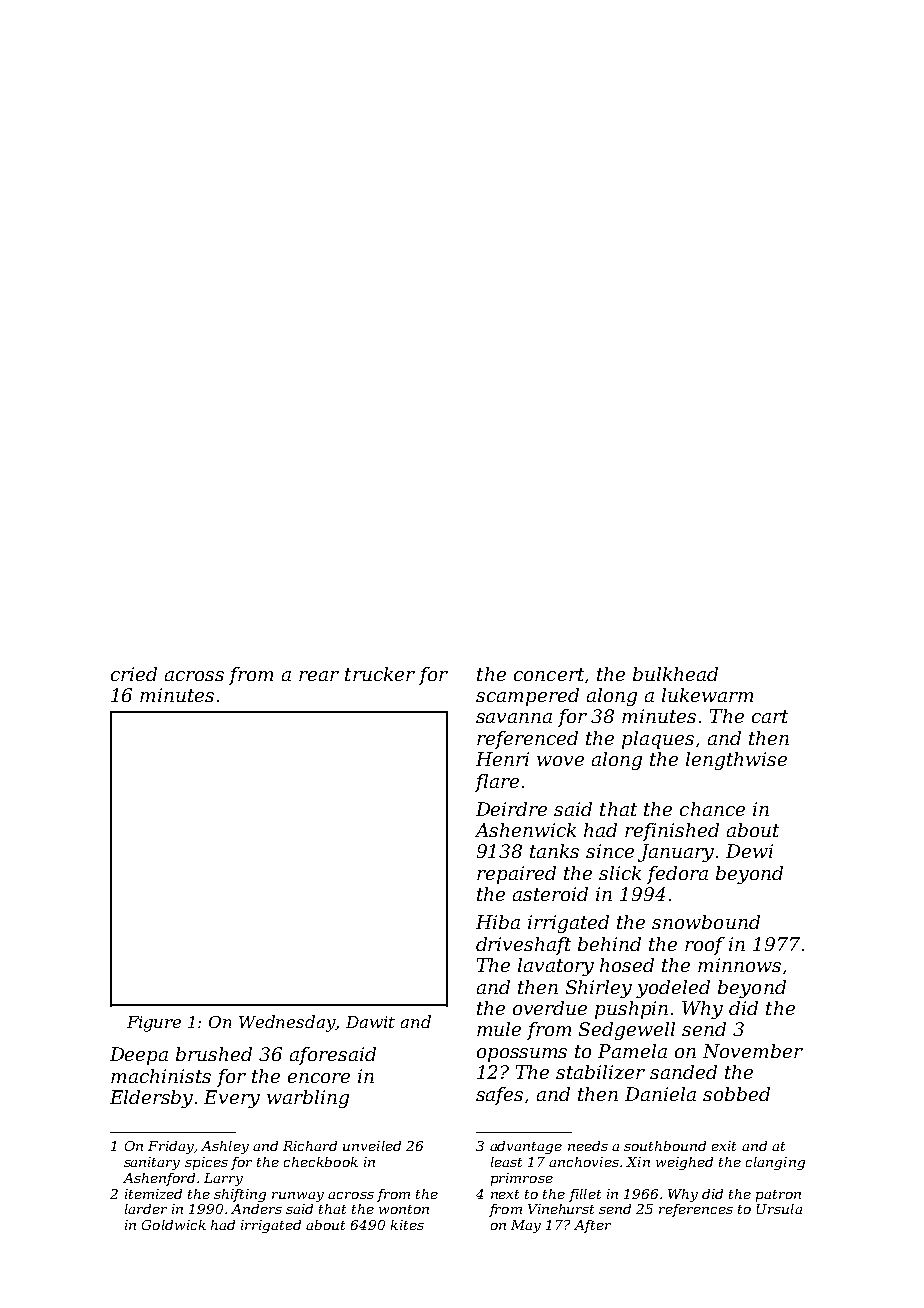  What do you see at coordinates (516, 875) in the screenshot?
I see `repaired` at bounding box center [516, 875].
